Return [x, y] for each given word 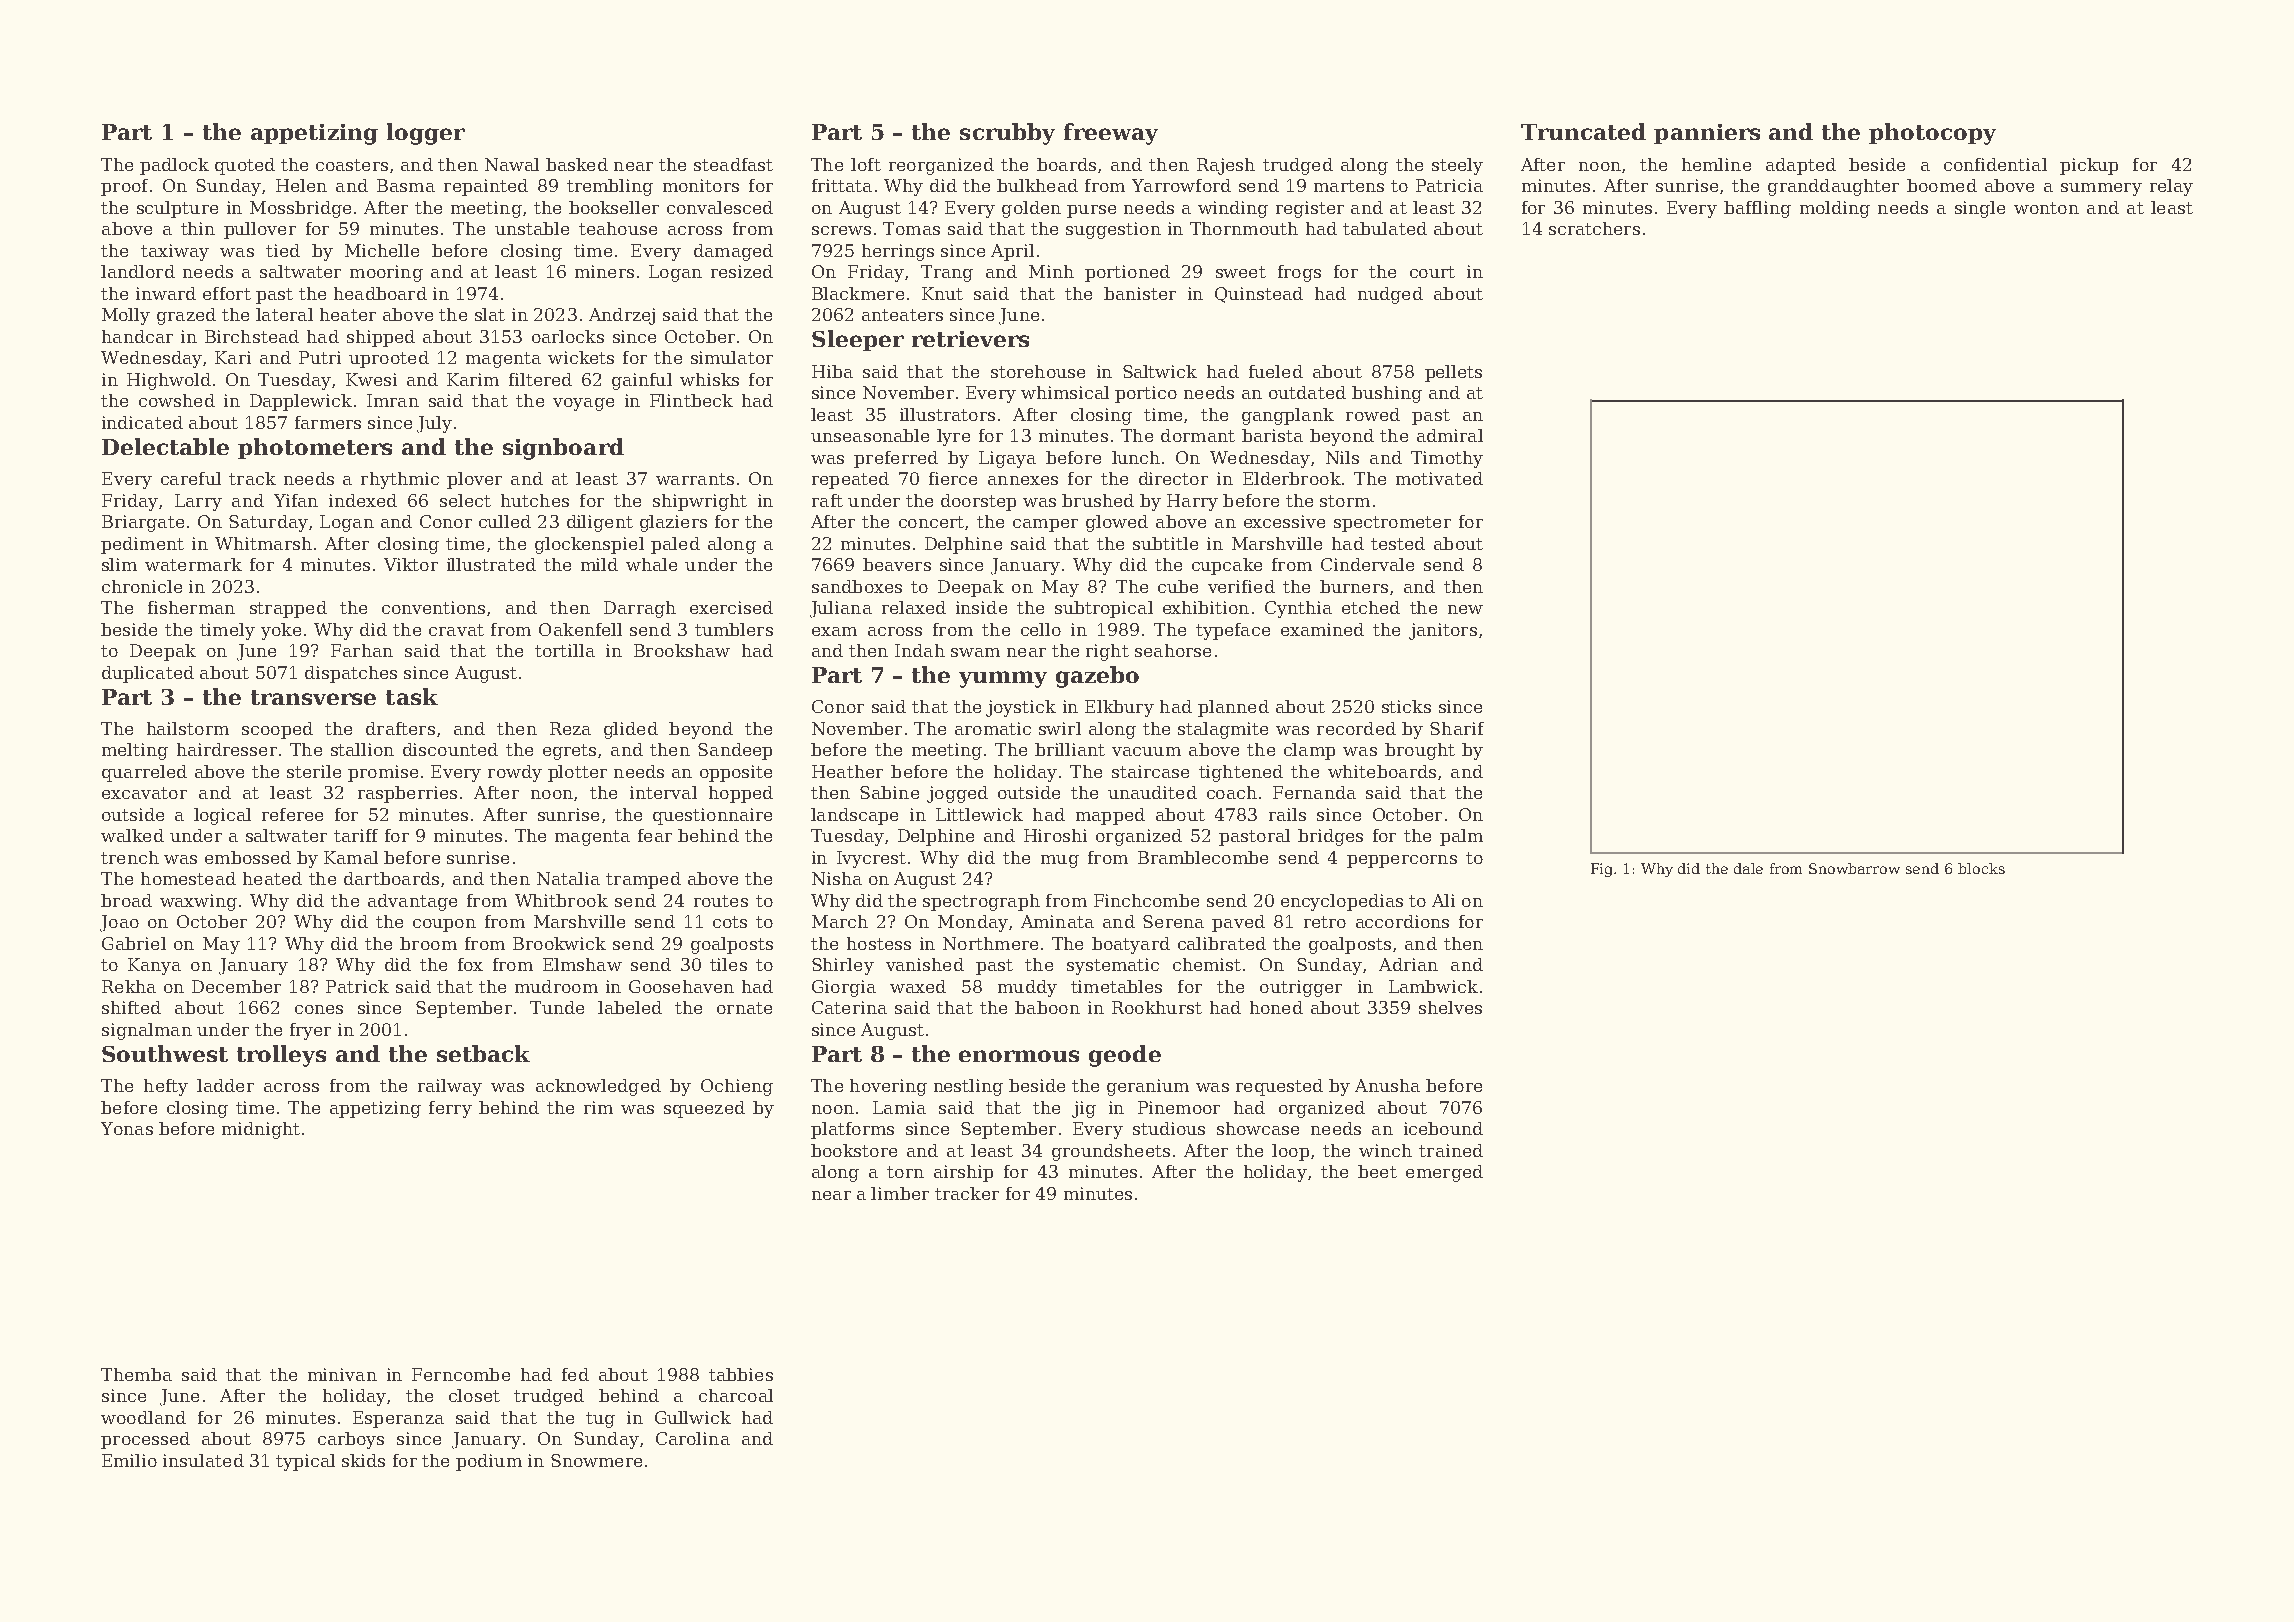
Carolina [693, 1438]
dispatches [351, 674]
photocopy [1932, 134]
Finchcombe [1146, 900]
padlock [174, 166]
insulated [203, 1460]
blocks [1981, 868]
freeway [1111, 134]
